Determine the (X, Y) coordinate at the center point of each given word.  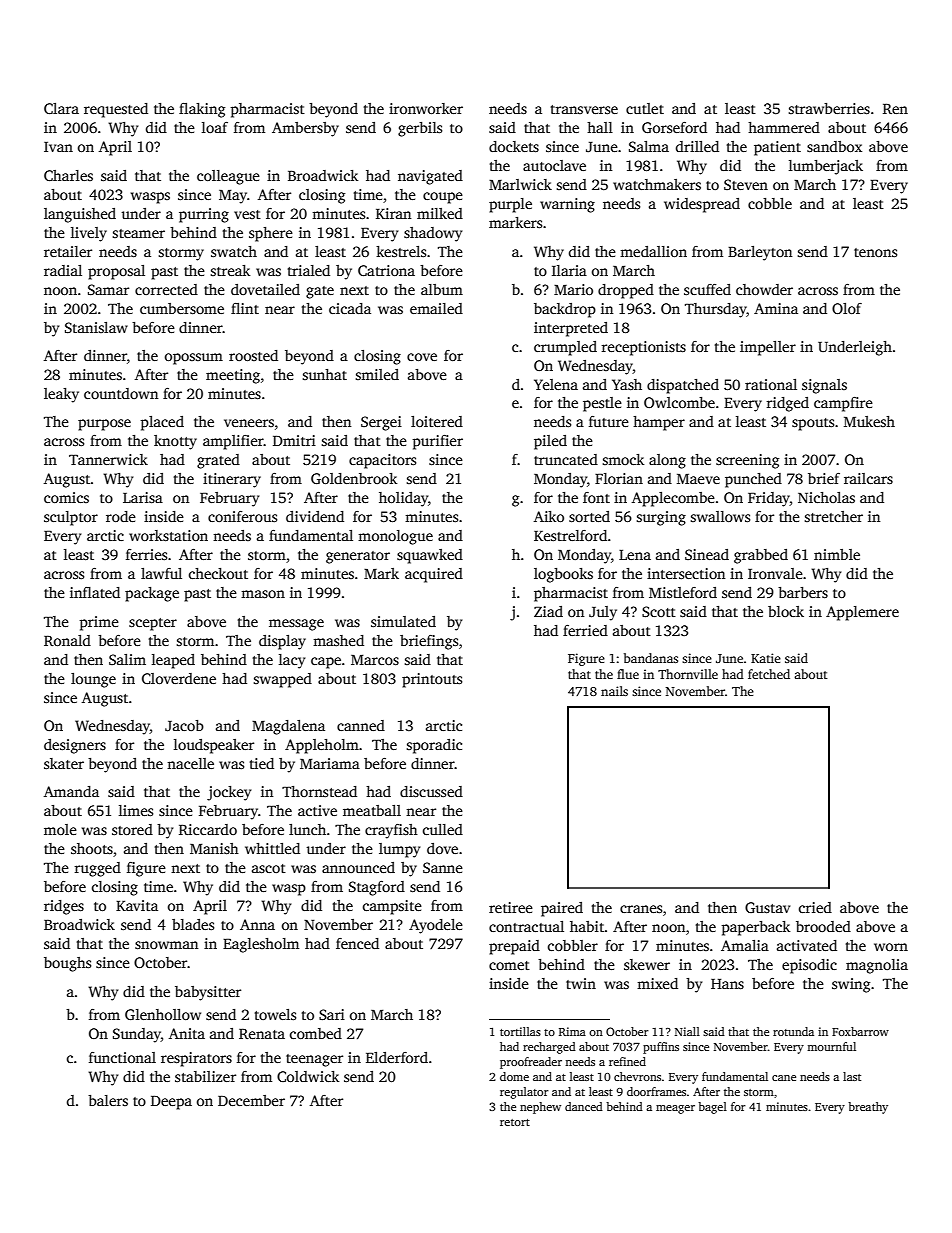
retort (515, 1122)
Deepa (171, 1103)
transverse (584, 109)
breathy (868, 1108)
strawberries (829, 108)
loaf (215, 127)
